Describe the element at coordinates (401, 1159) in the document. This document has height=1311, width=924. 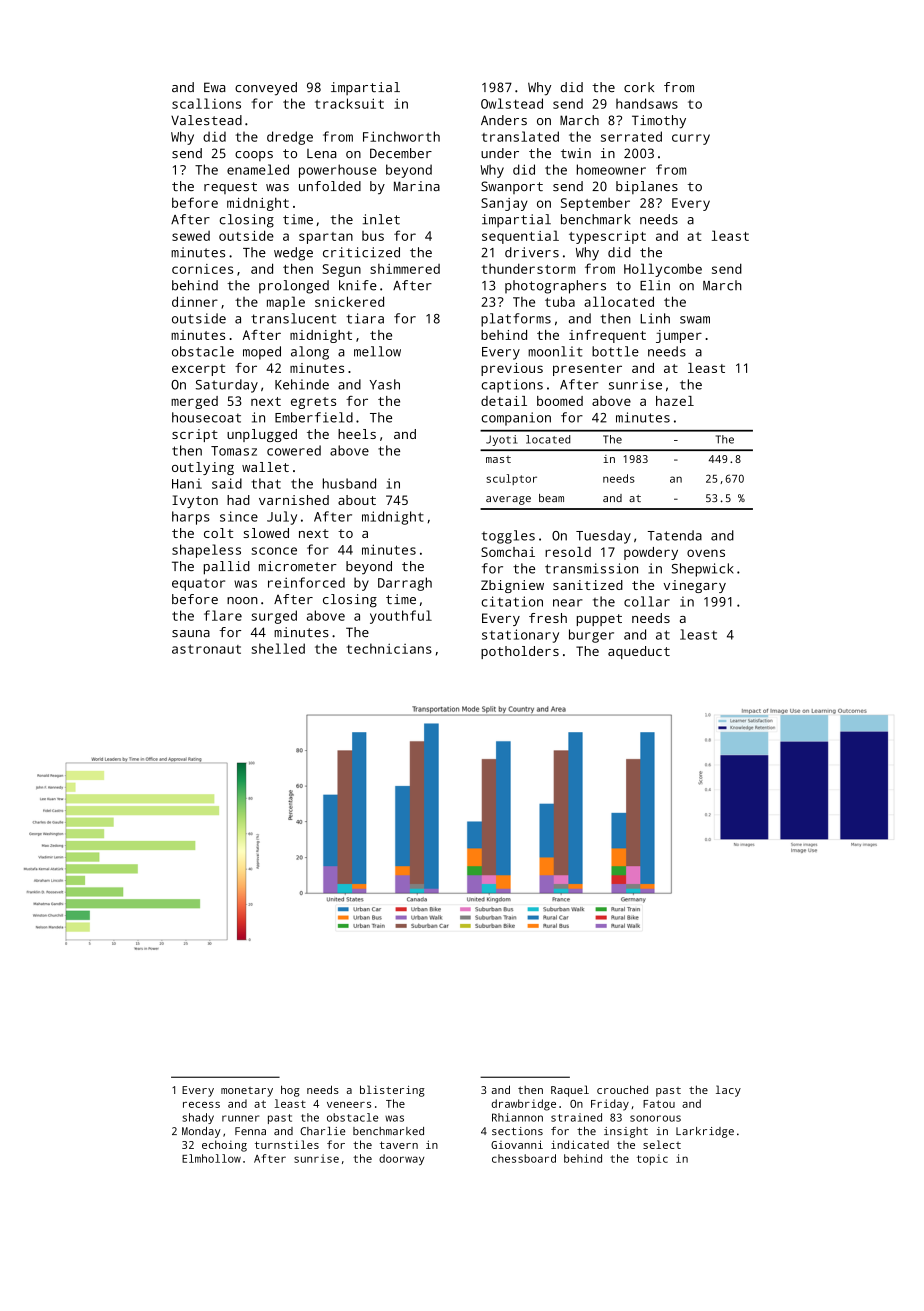
I see `doorway` at that location.
